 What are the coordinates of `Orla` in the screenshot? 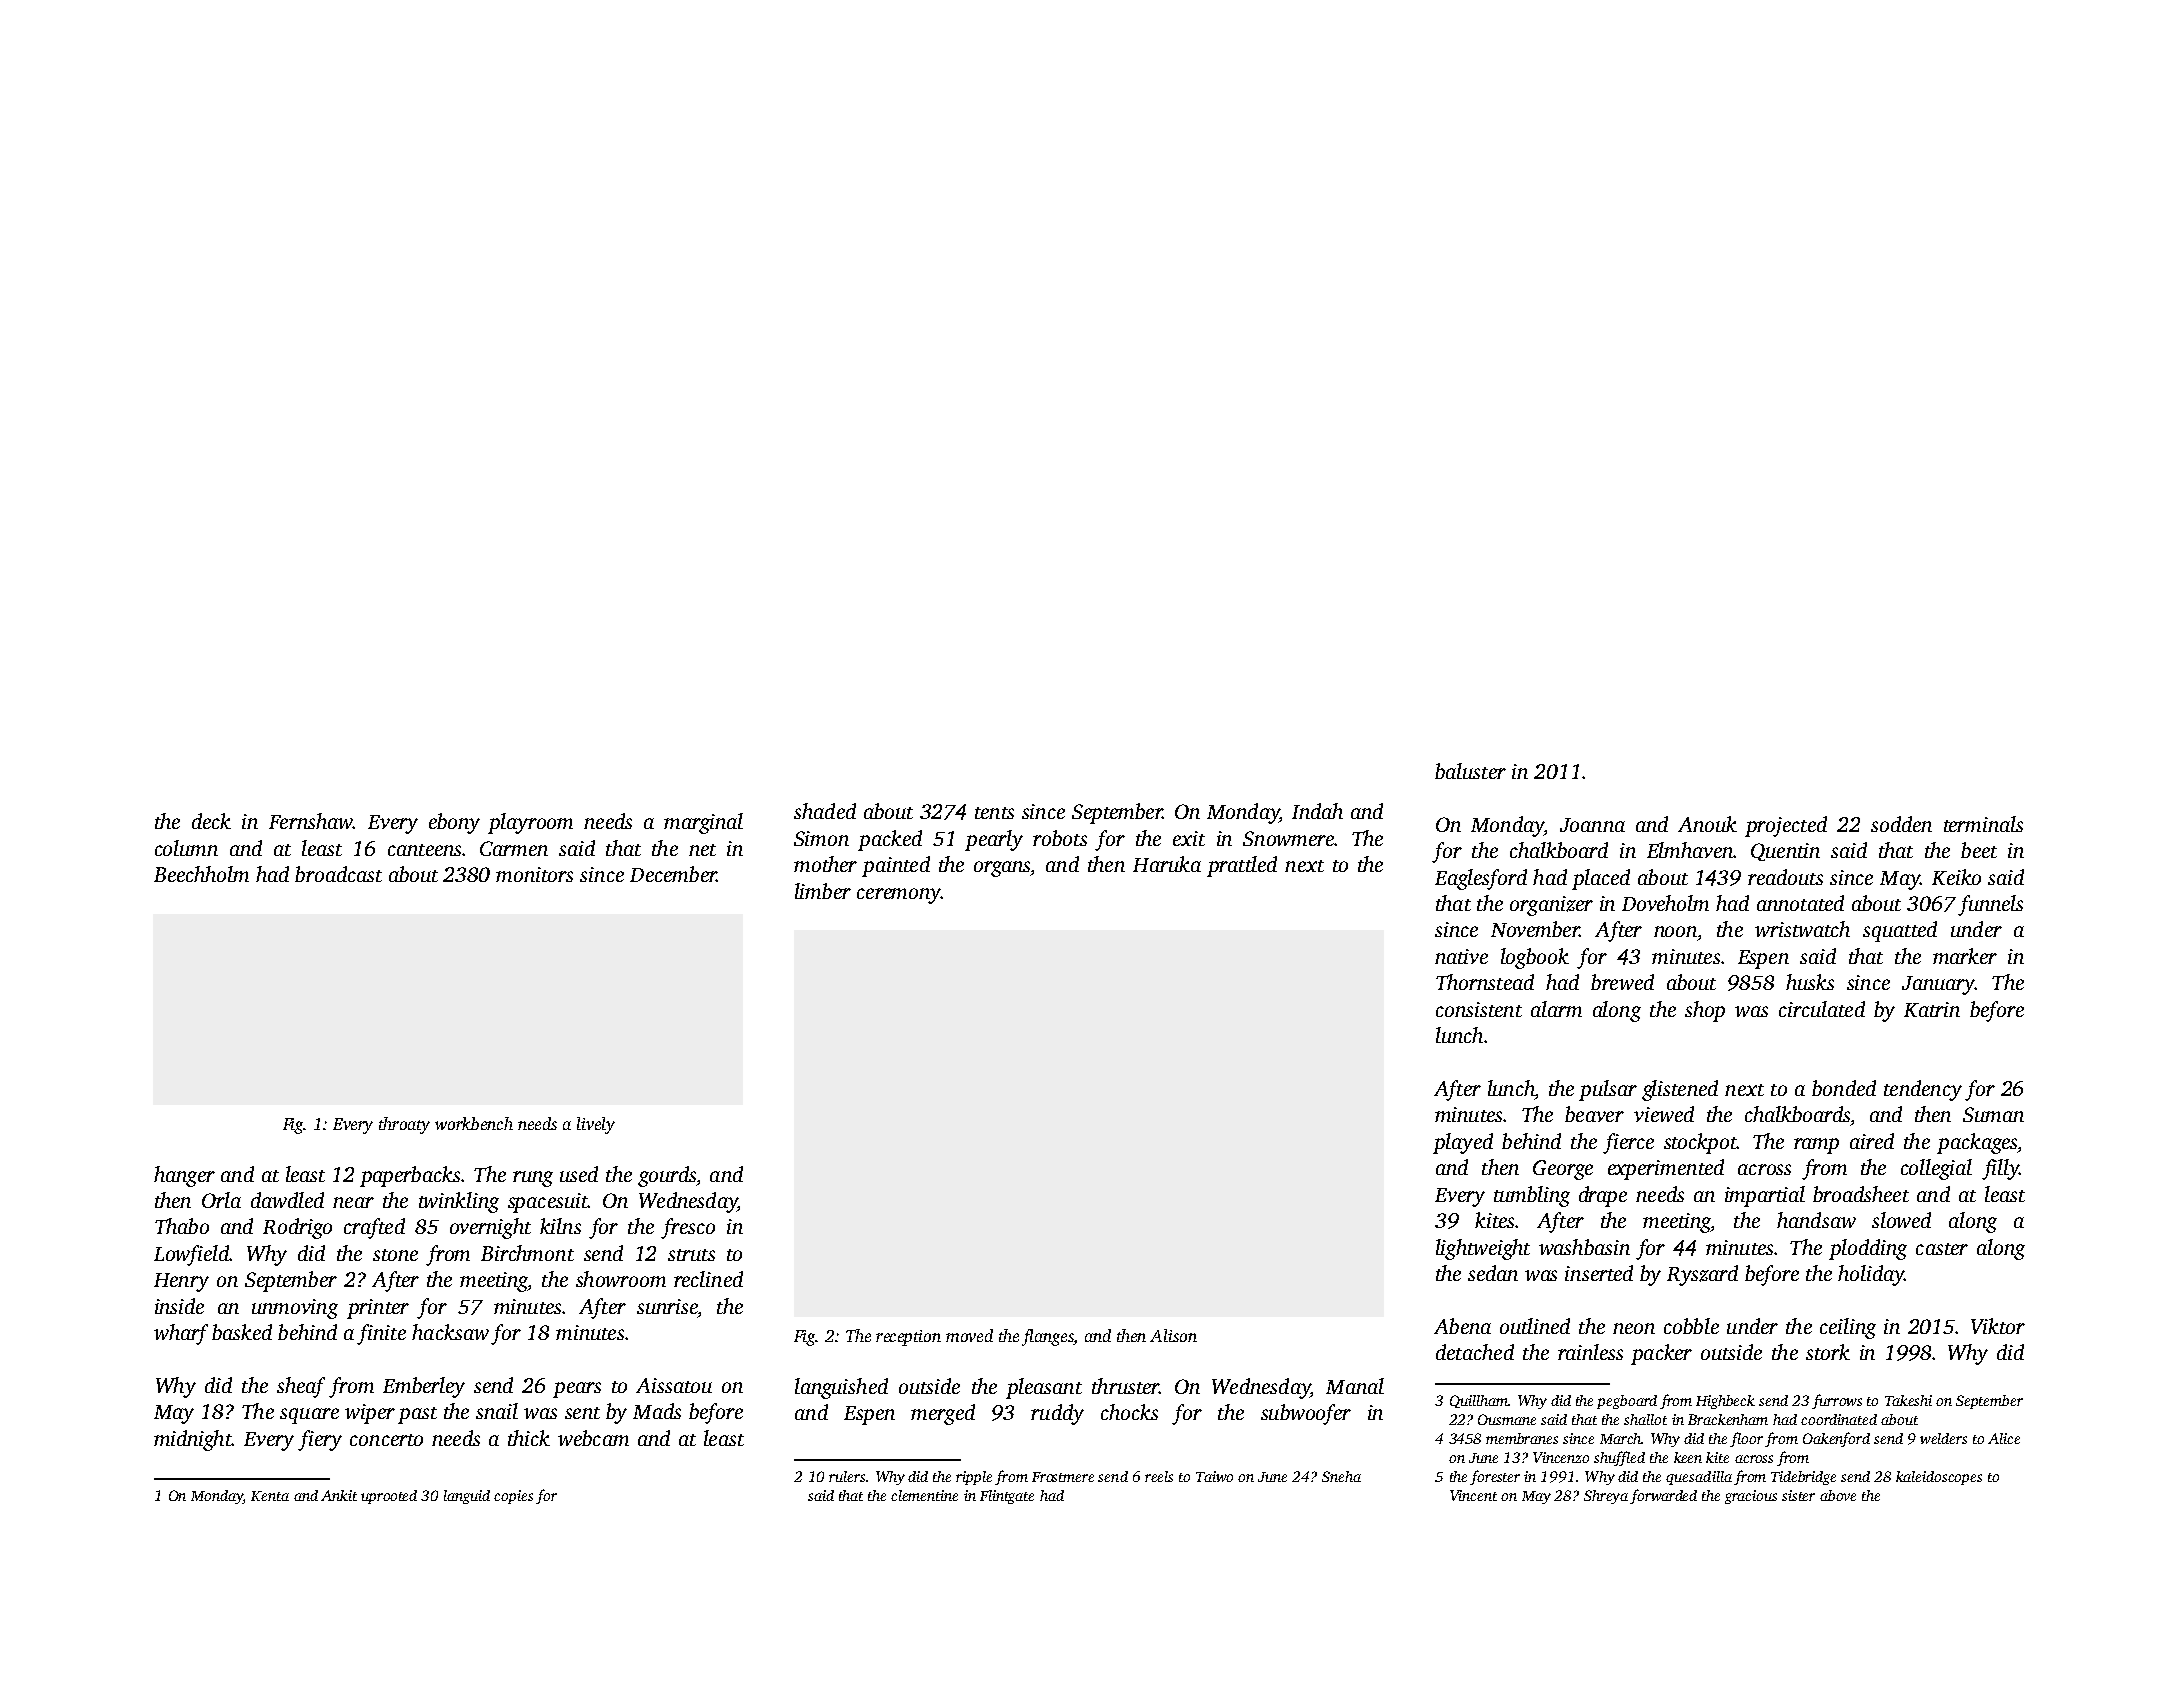 It's located at (221, 1200).
